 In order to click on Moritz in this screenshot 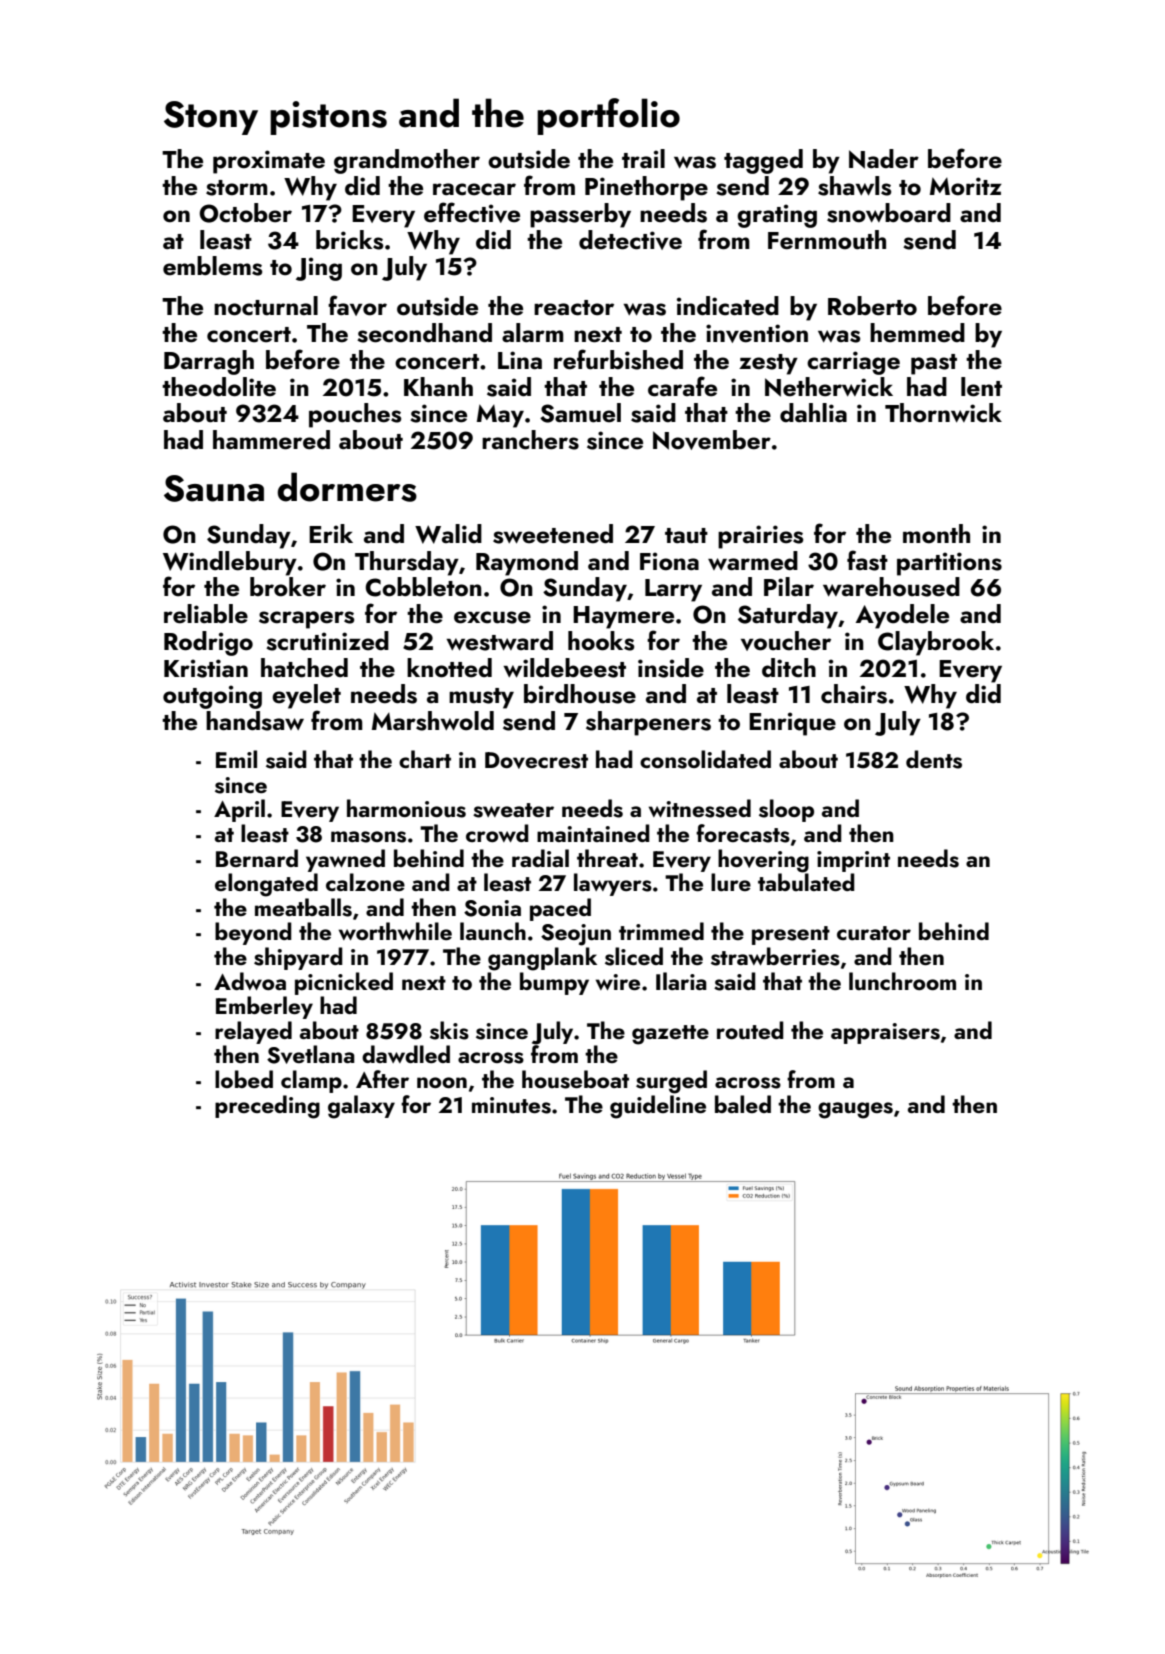, I will do `click(966, 186)`.
